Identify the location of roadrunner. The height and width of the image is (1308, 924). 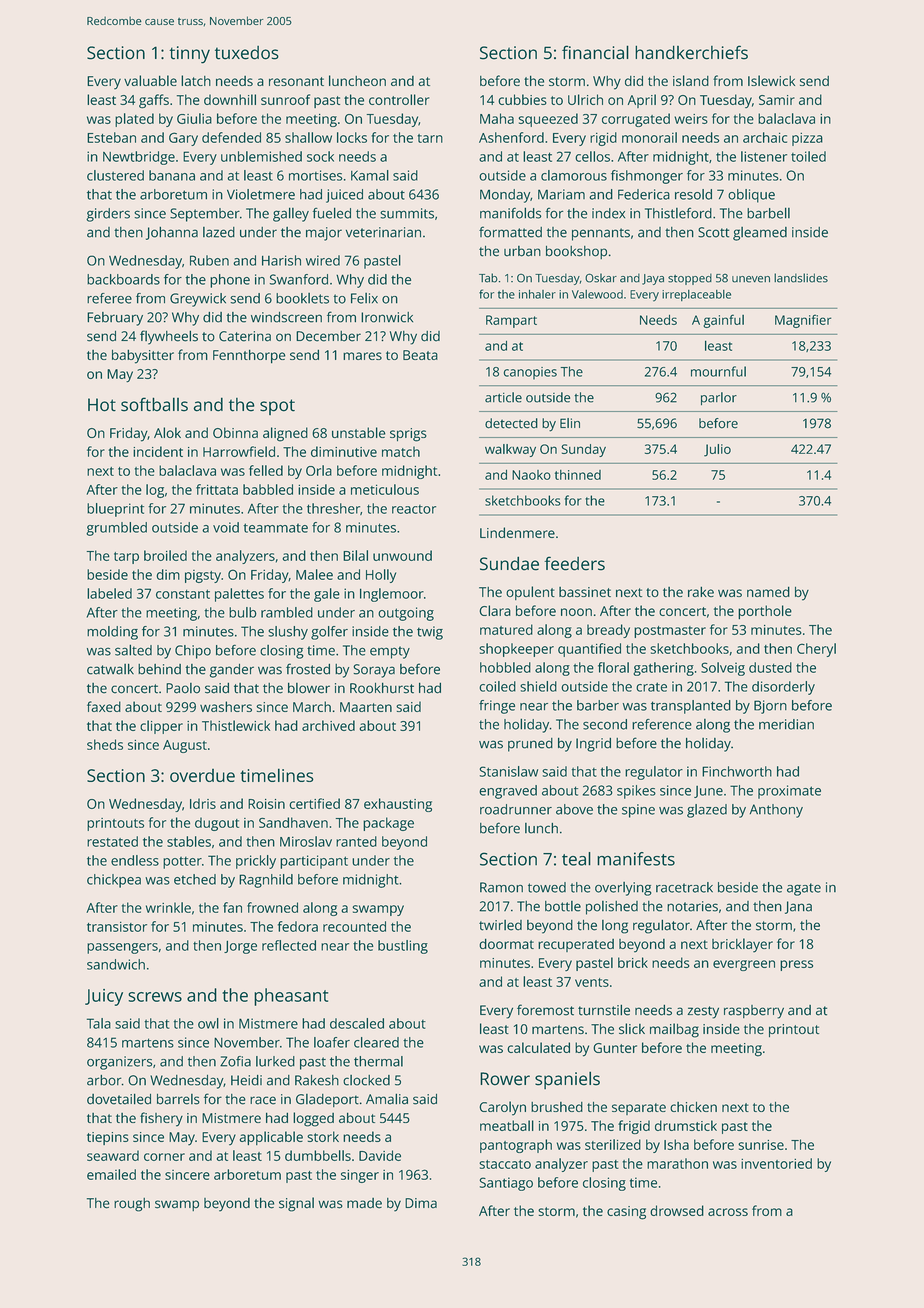
(516, 809).
